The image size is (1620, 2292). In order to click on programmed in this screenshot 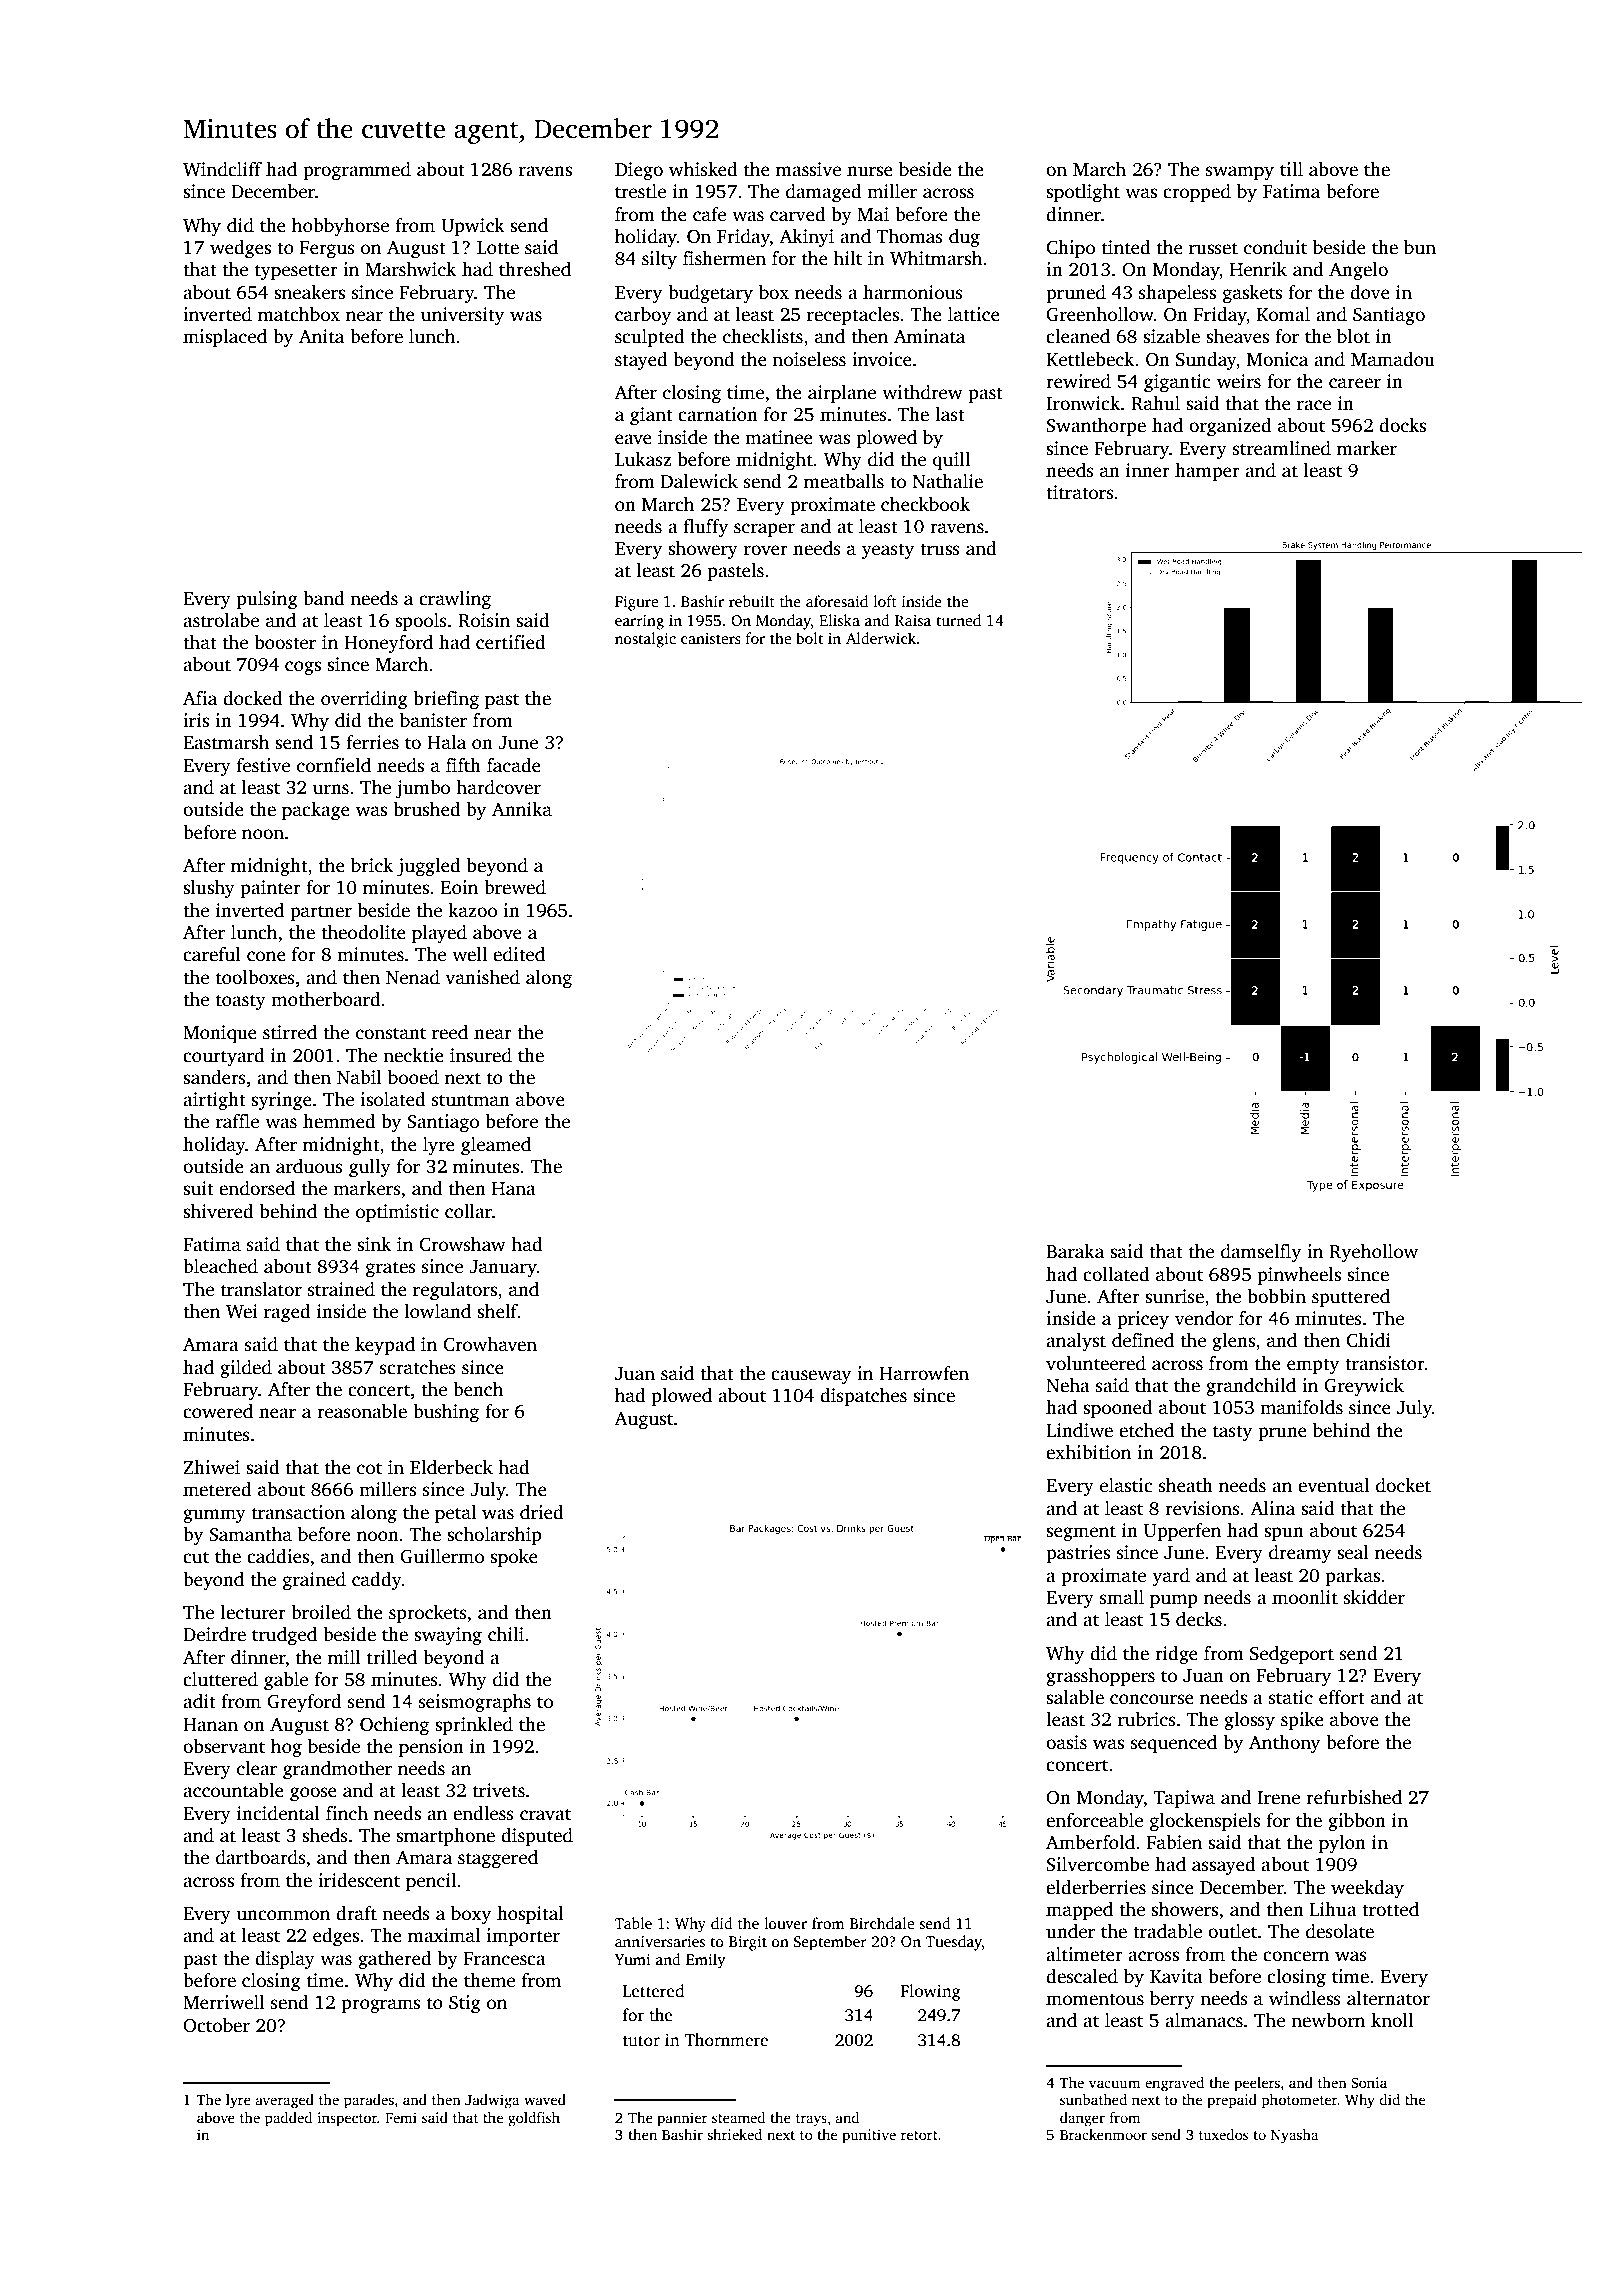, I will do `click(357, 171)`.
